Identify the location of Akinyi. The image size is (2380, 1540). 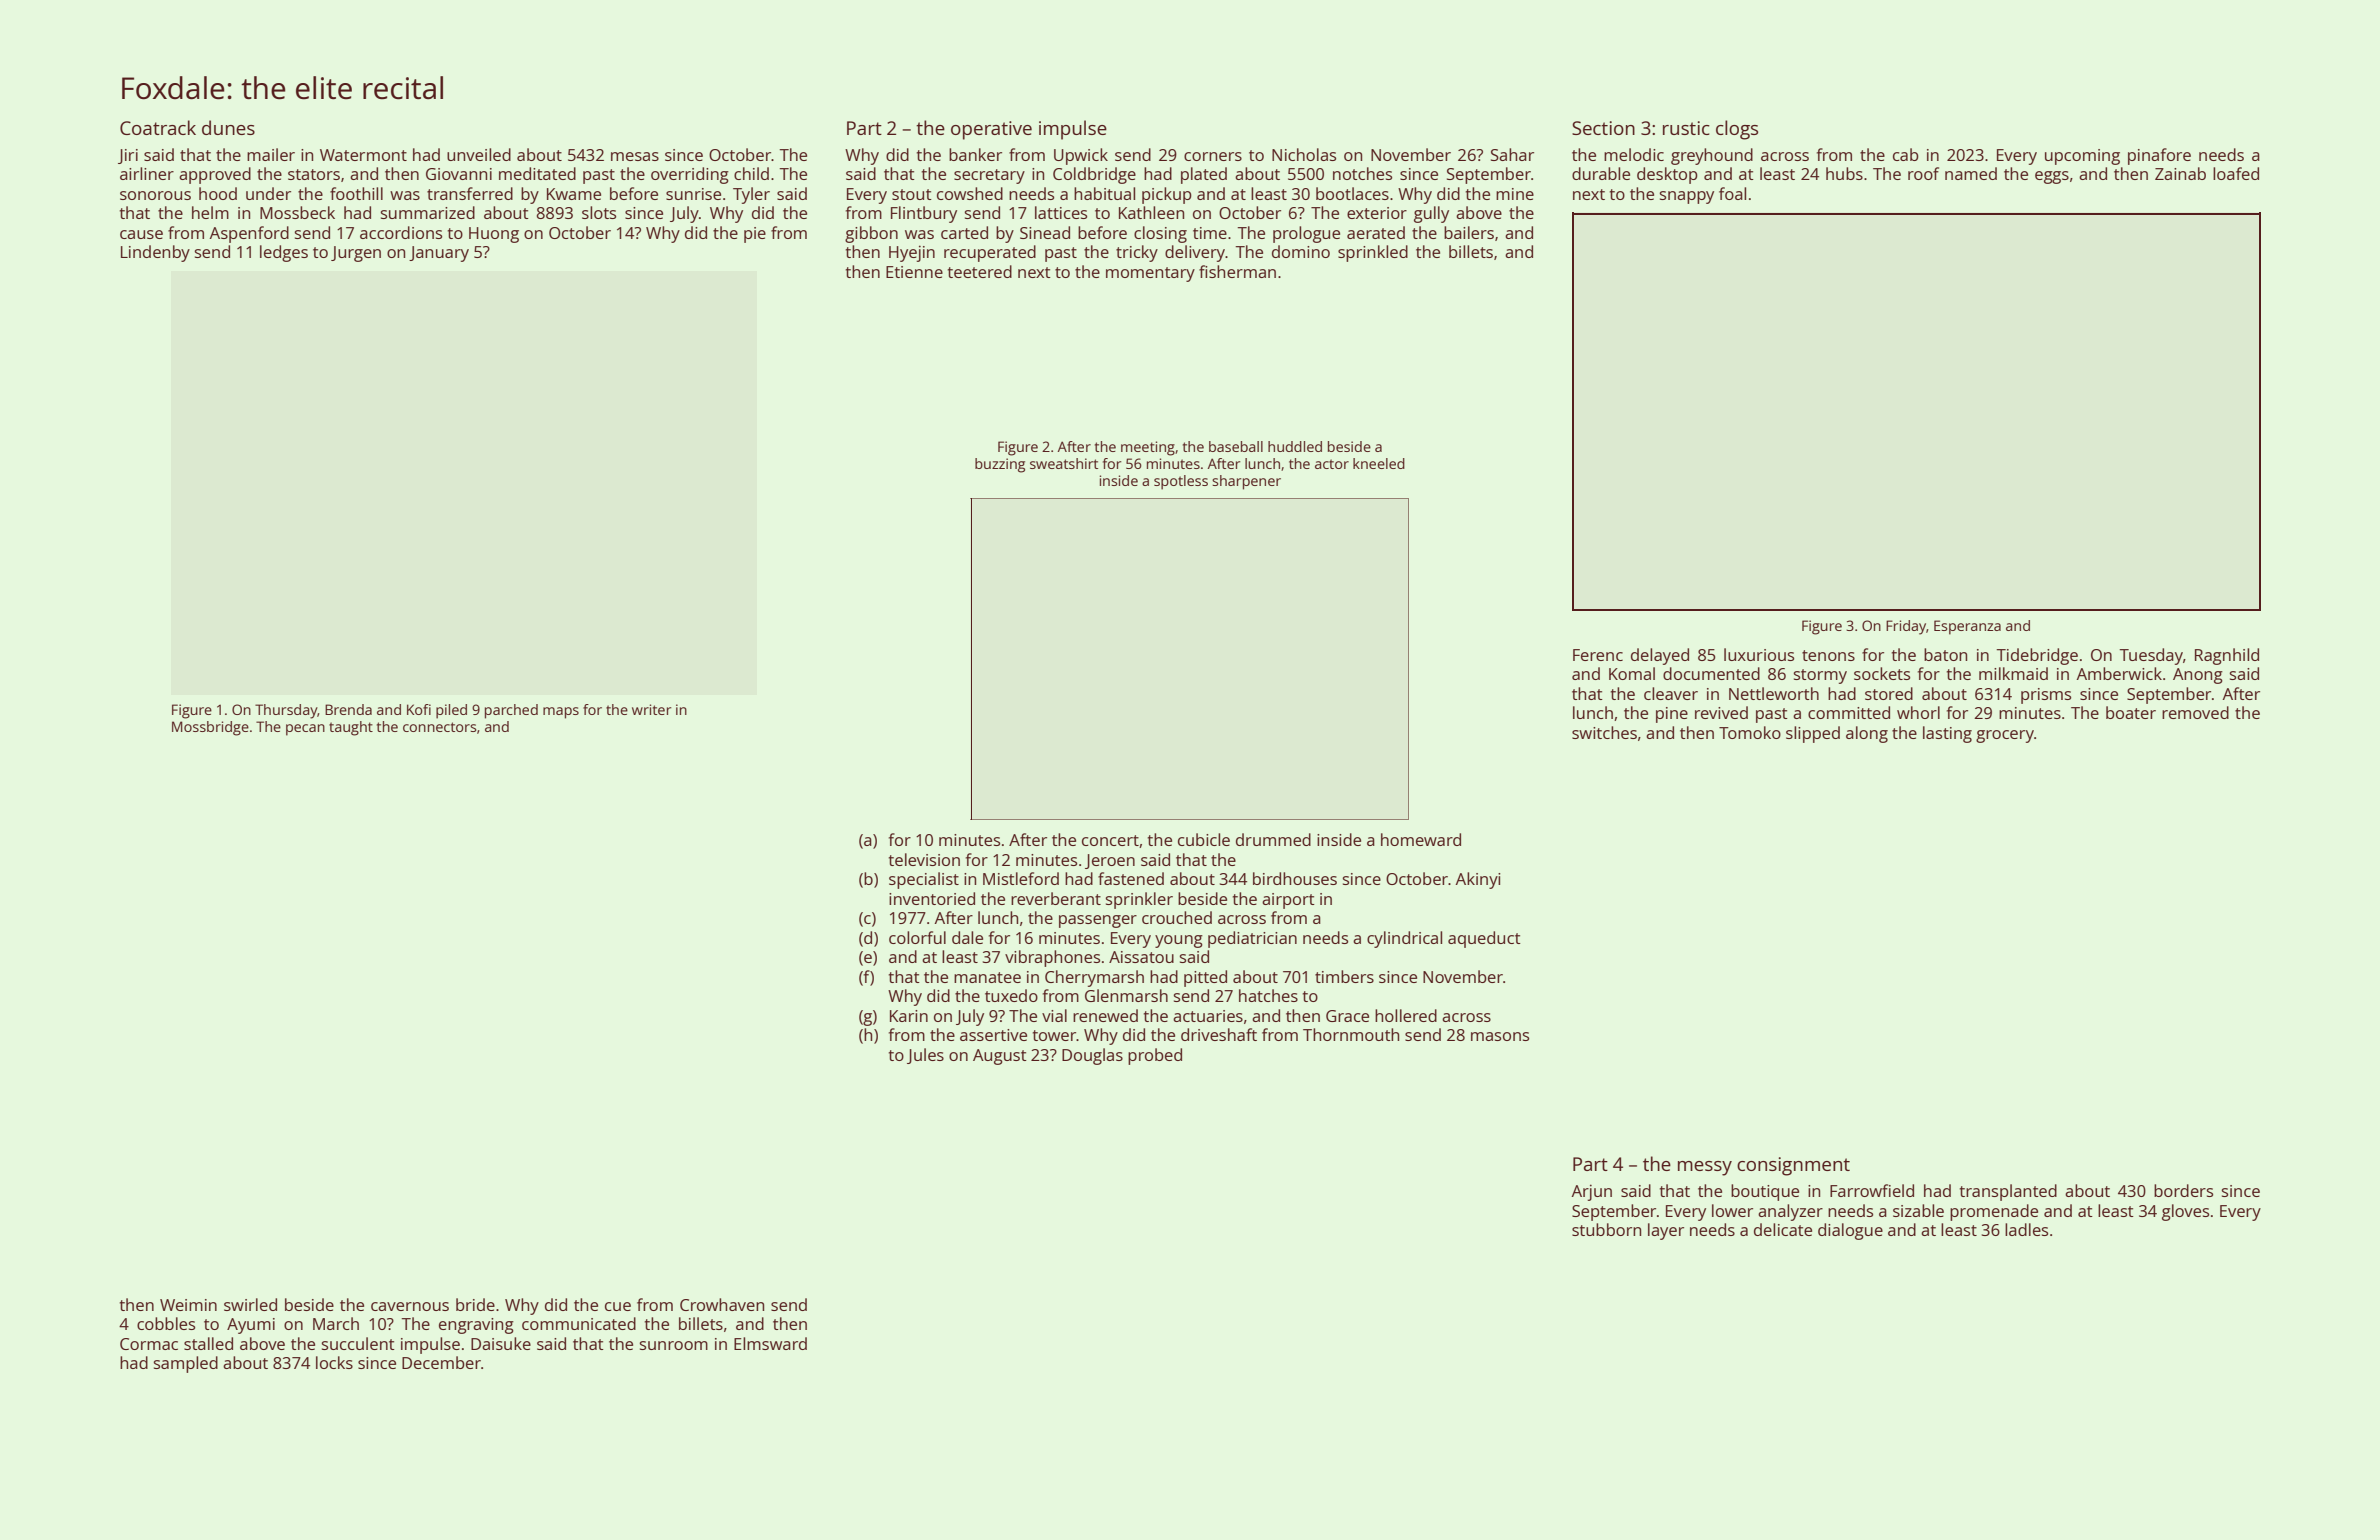
(1478, 880).
